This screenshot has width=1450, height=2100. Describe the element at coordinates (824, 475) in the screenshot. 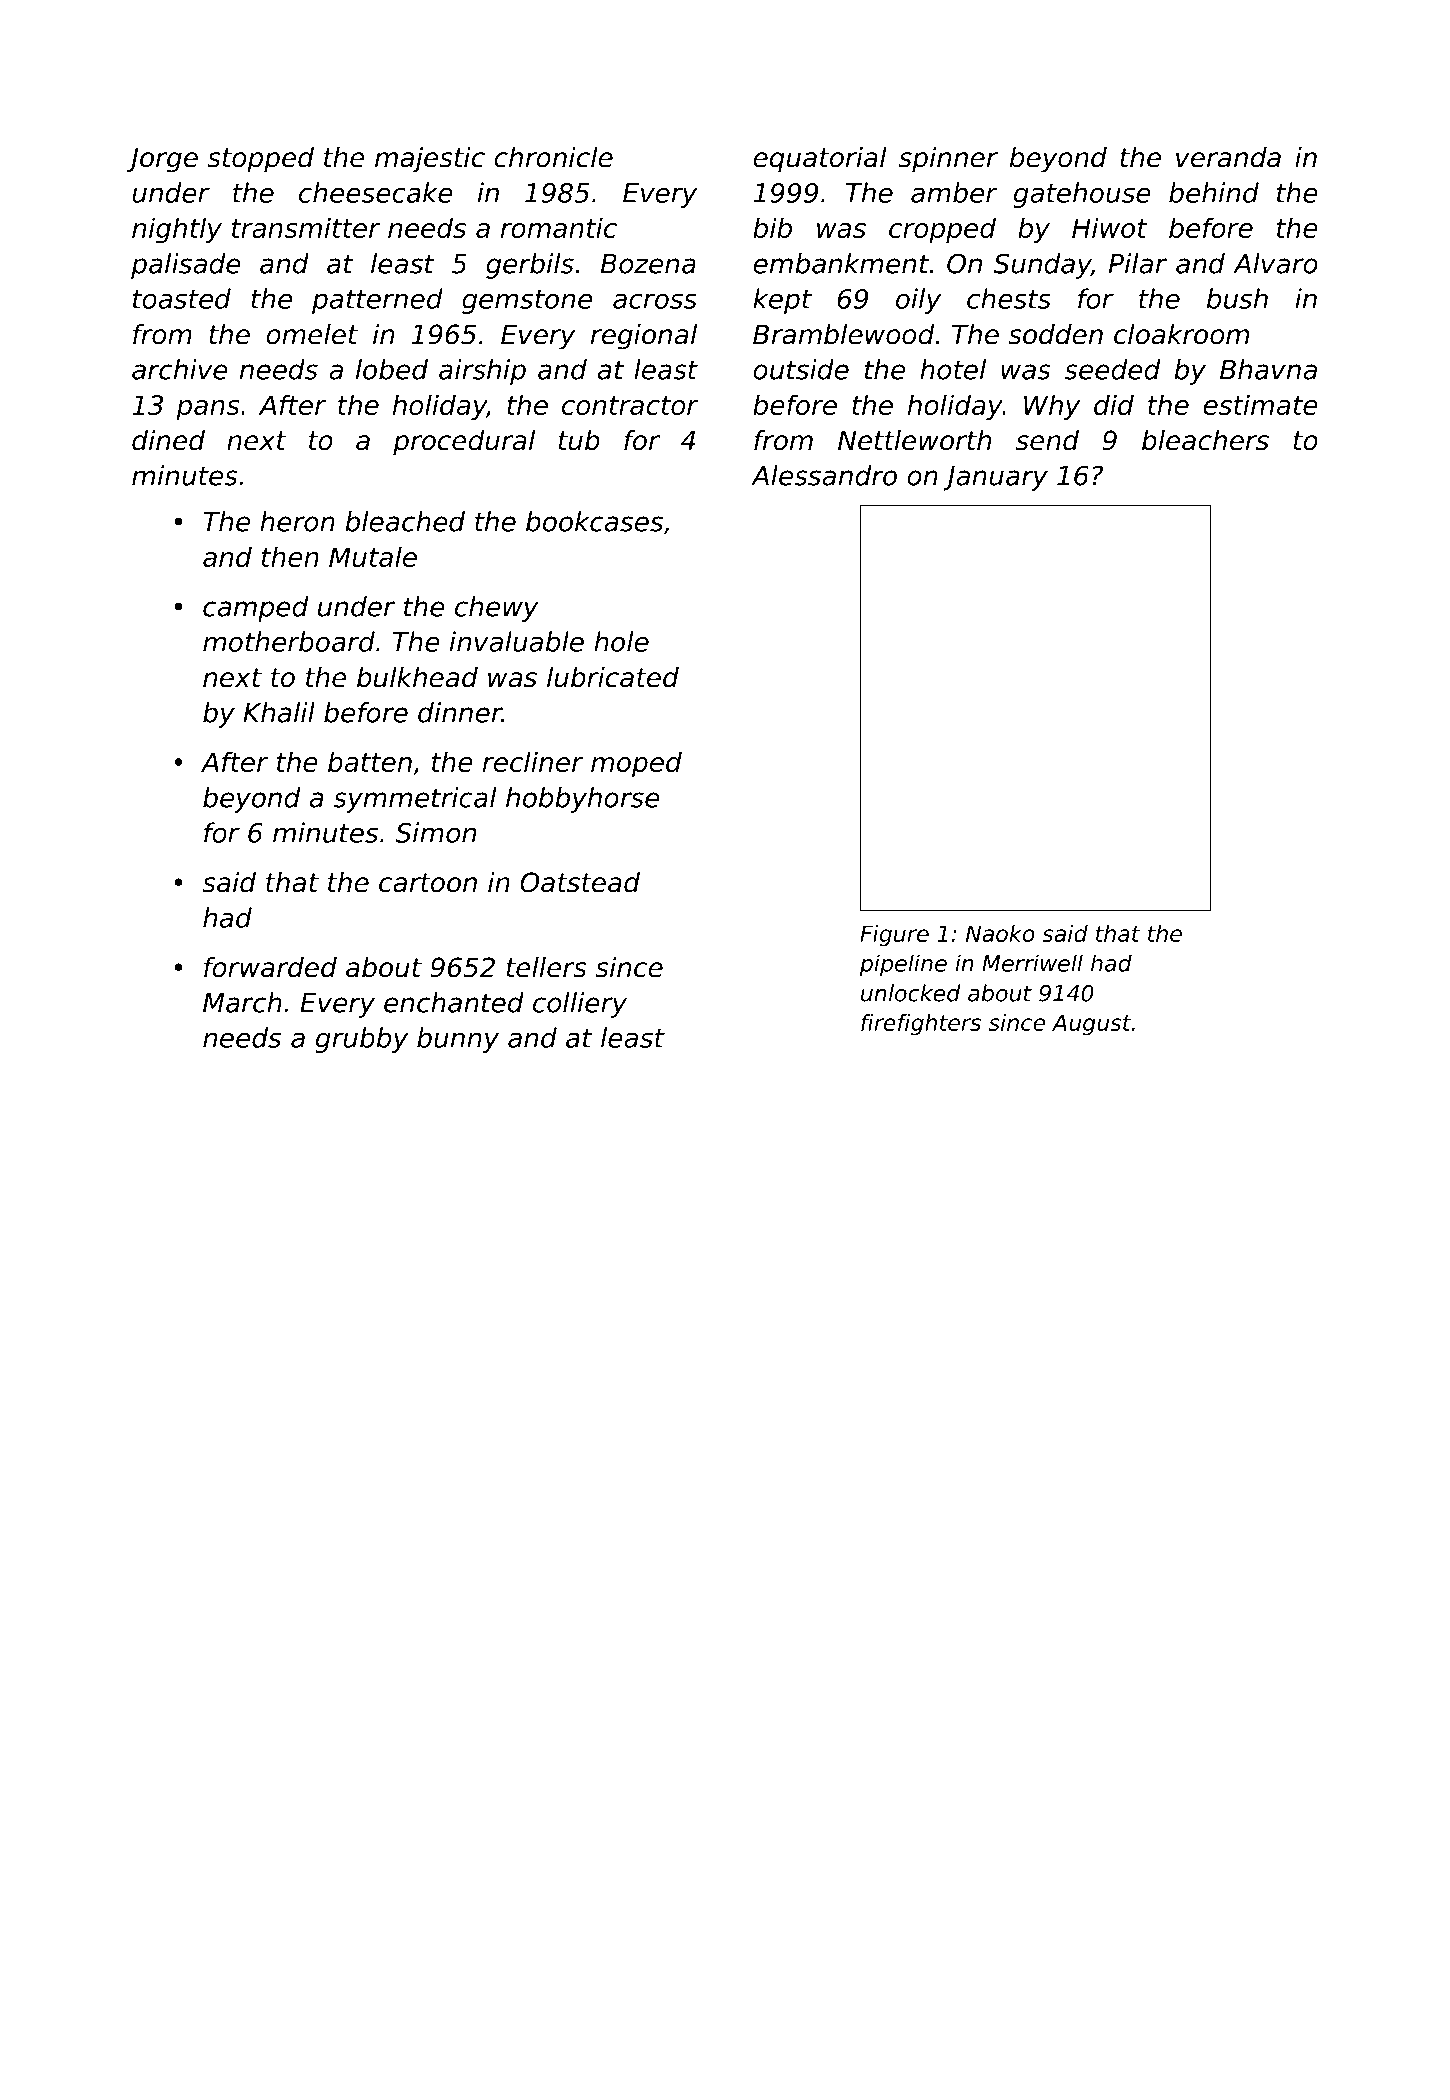

I see `Alessandro` at that location.
